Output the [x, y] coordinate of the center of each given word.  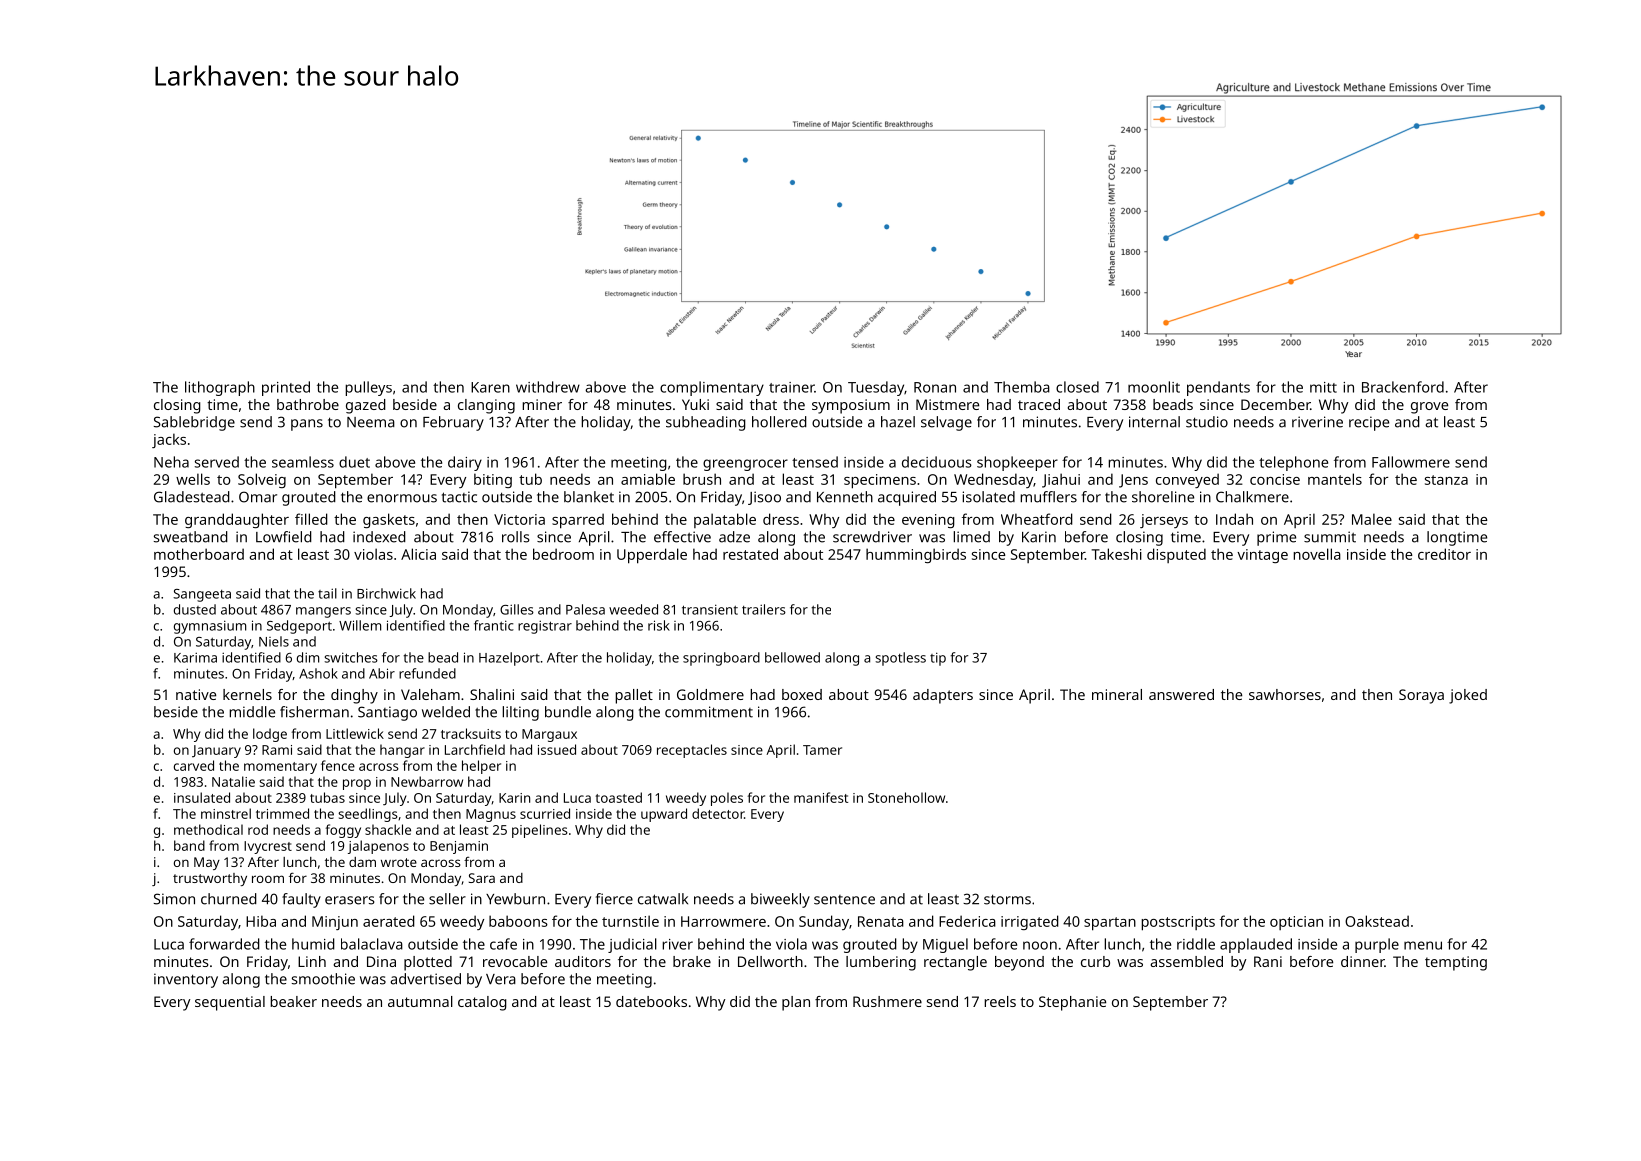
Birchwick [386, 593]
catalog [482, 1003]
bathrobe [308, 404]
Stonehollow [906, 797]
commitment [709, 712]
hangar [402, 751]
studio [1207, 422]
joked [1468, 696]
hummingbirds [916, 555]
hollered [779, 422]
